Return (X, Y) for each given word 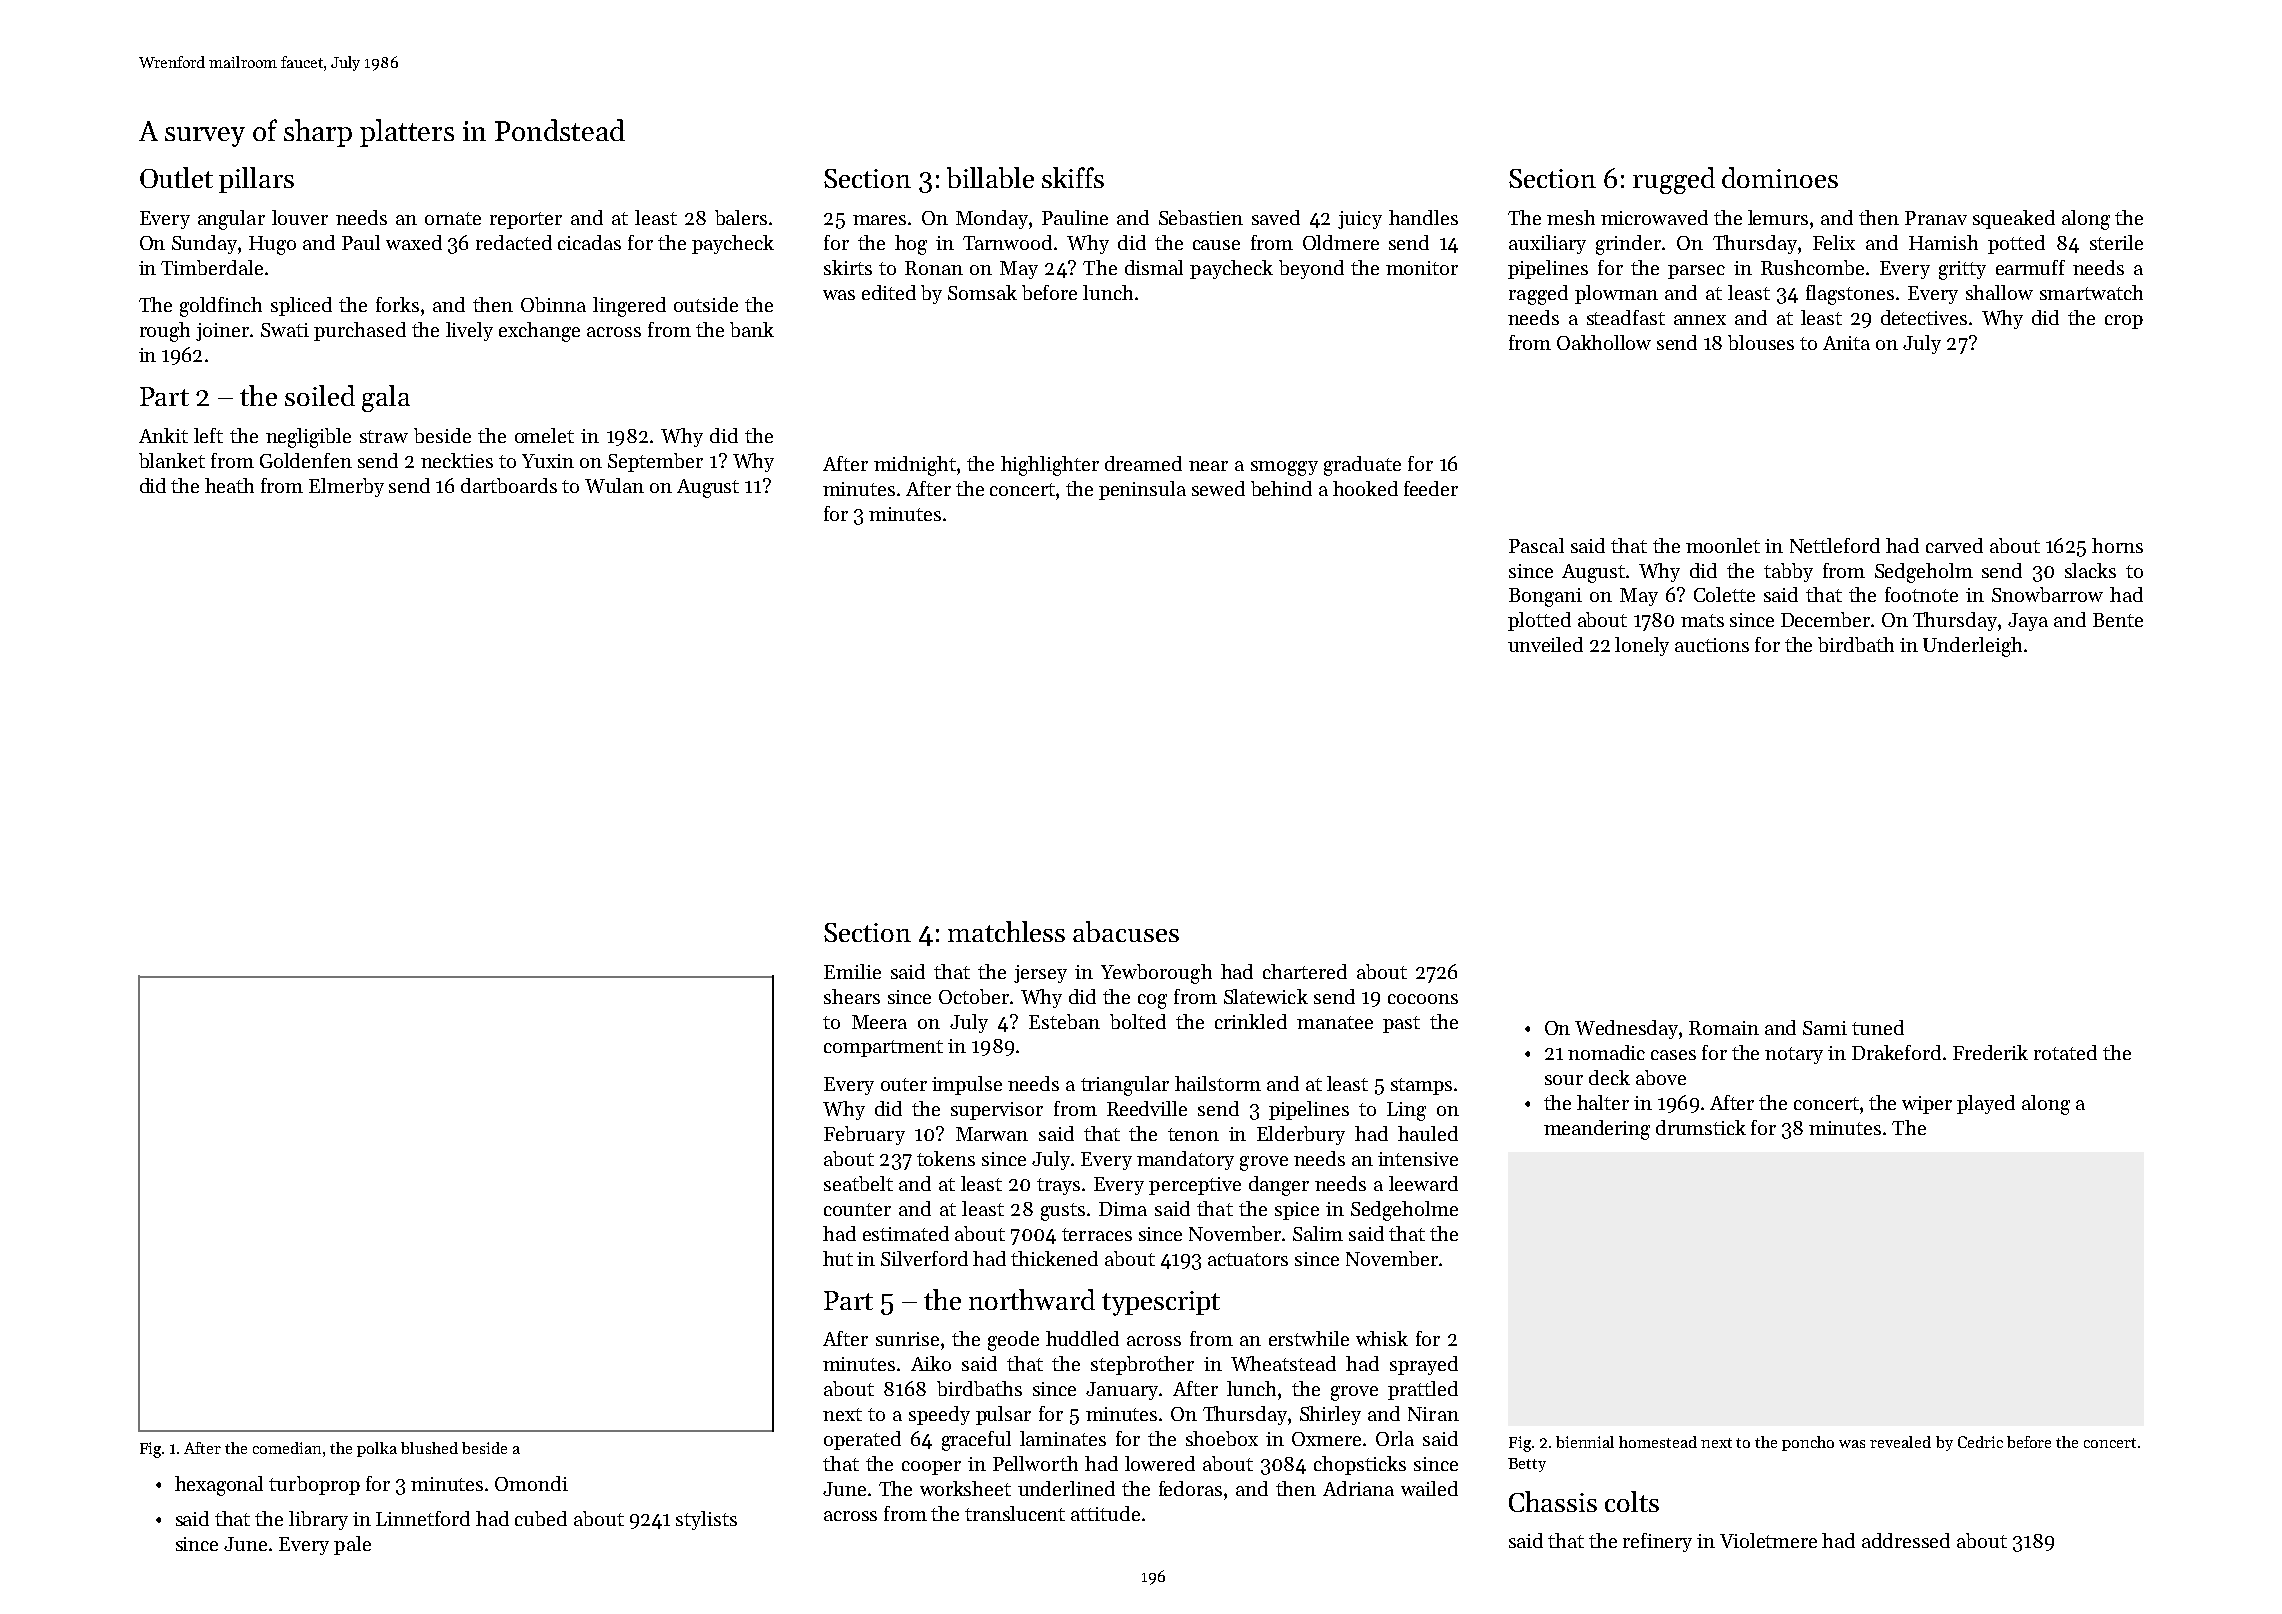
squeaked (2014, 219)
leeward (1423, 1183)
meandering (1597, 1130)
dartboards (509, 485)
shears (852, 996)
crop (2124, 322)
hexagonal (219, 1486)
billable (990, 177)
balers (741, 217)
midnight (915, 466)
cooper (931, 1468)
